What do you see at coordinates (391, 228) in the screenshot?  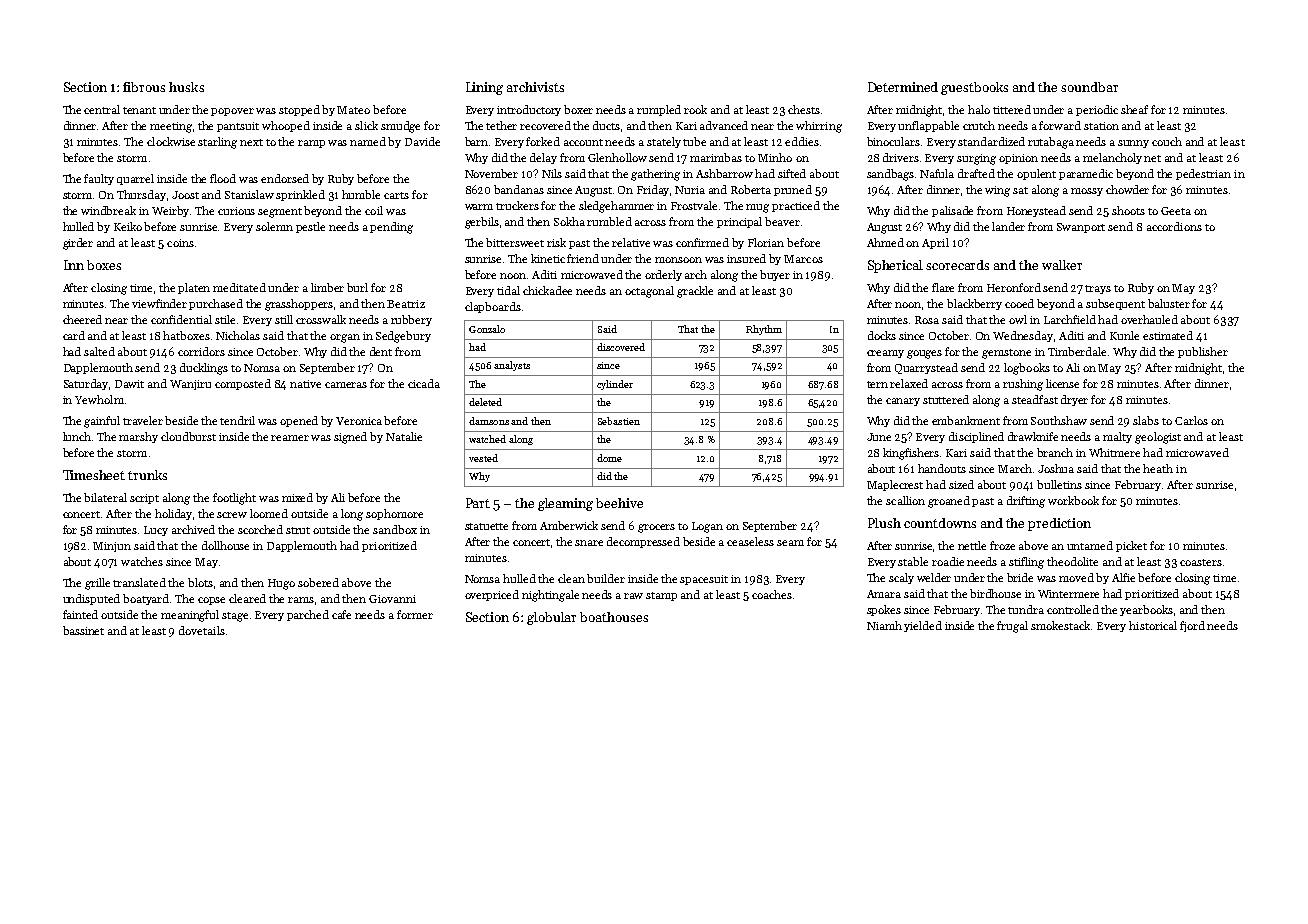 I see `pending` at bounding box center [391, 228].
